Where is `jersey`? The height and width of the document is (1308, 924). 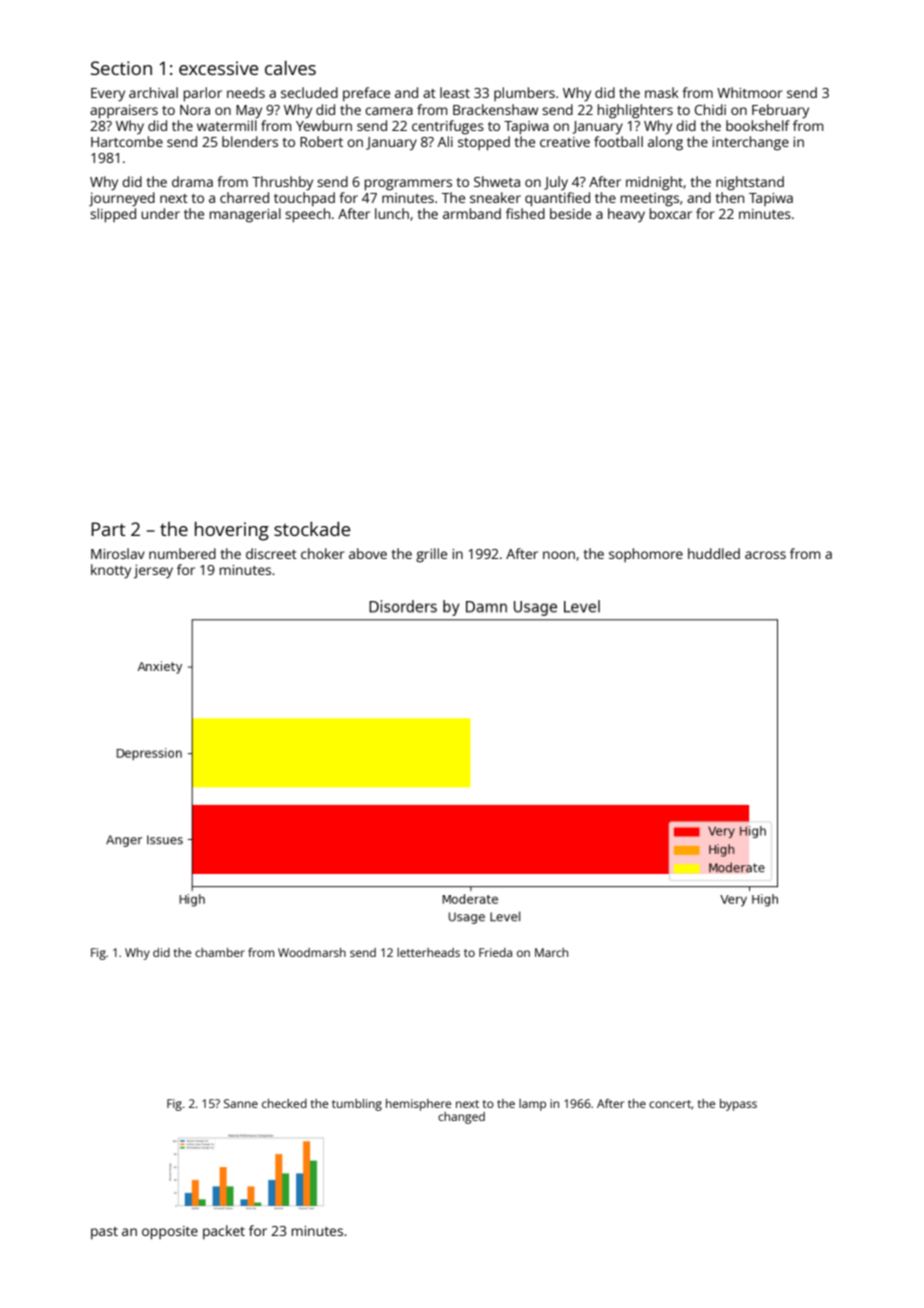 jersey is located at coordinates (153, 571).
